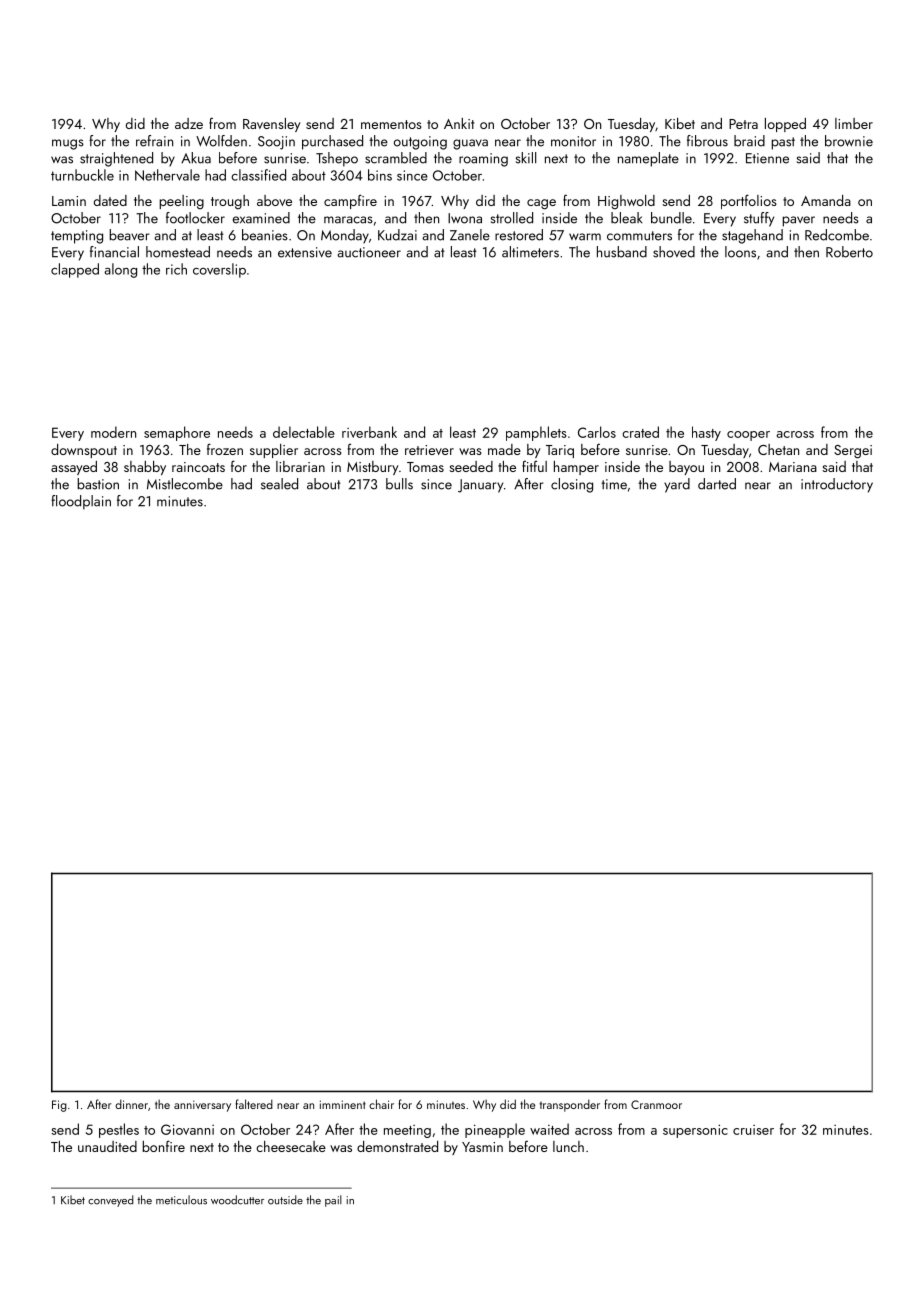 The height and width of the screenshot is (1308, 924). What do you see at coordinates (837, 485) in the screenshot?
I see `introductory` at bounding box center [837, 485].
